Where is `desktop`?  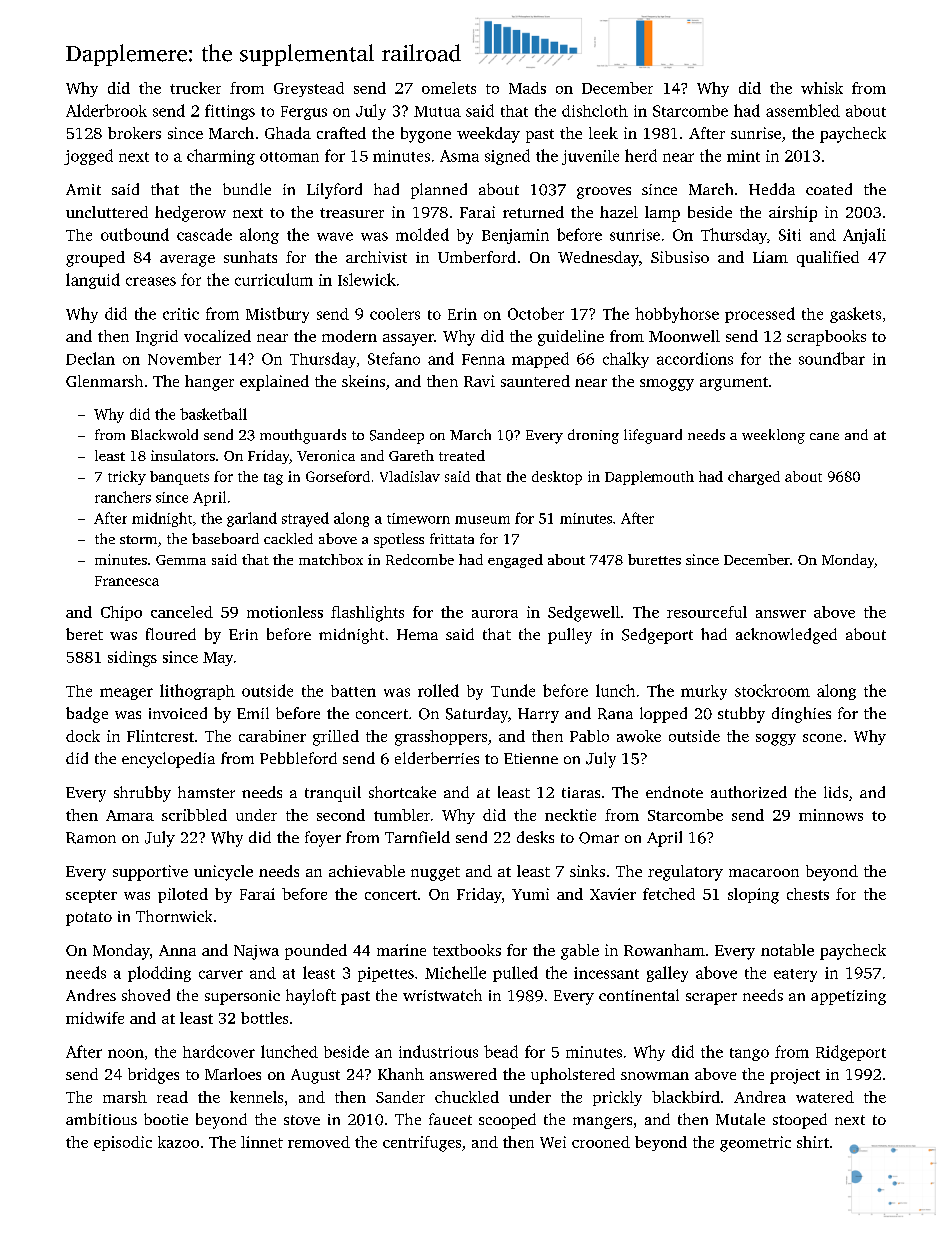 desktop is located at coordinates (557, 478).
